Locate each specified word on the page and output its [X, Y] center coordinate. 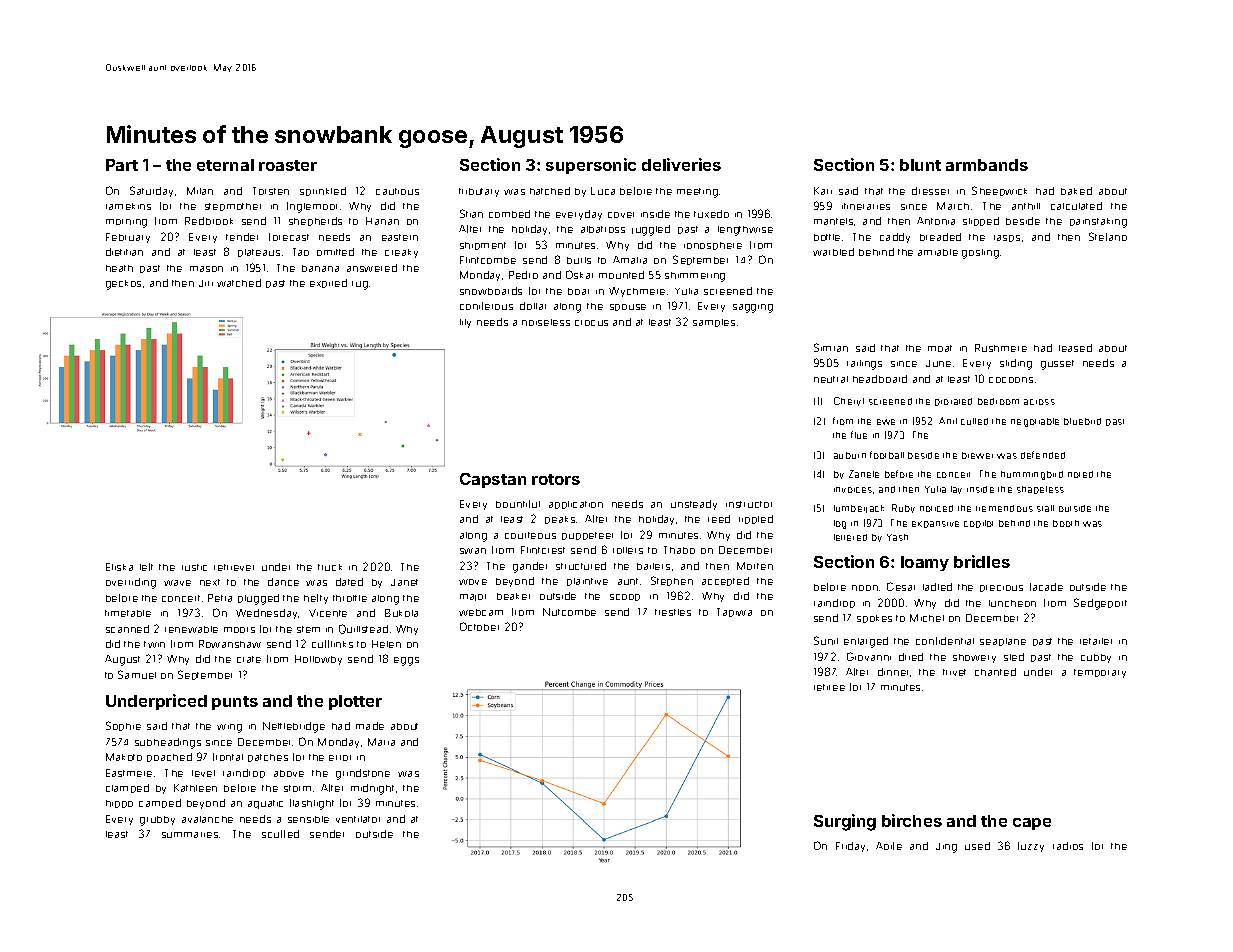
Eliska [119, 567]
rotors [556, 479]
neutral [831, 379]
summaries [190, 835]
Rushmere [1001, 348]
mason [206, 269]
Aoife [889, 846]
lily [465, 323]
